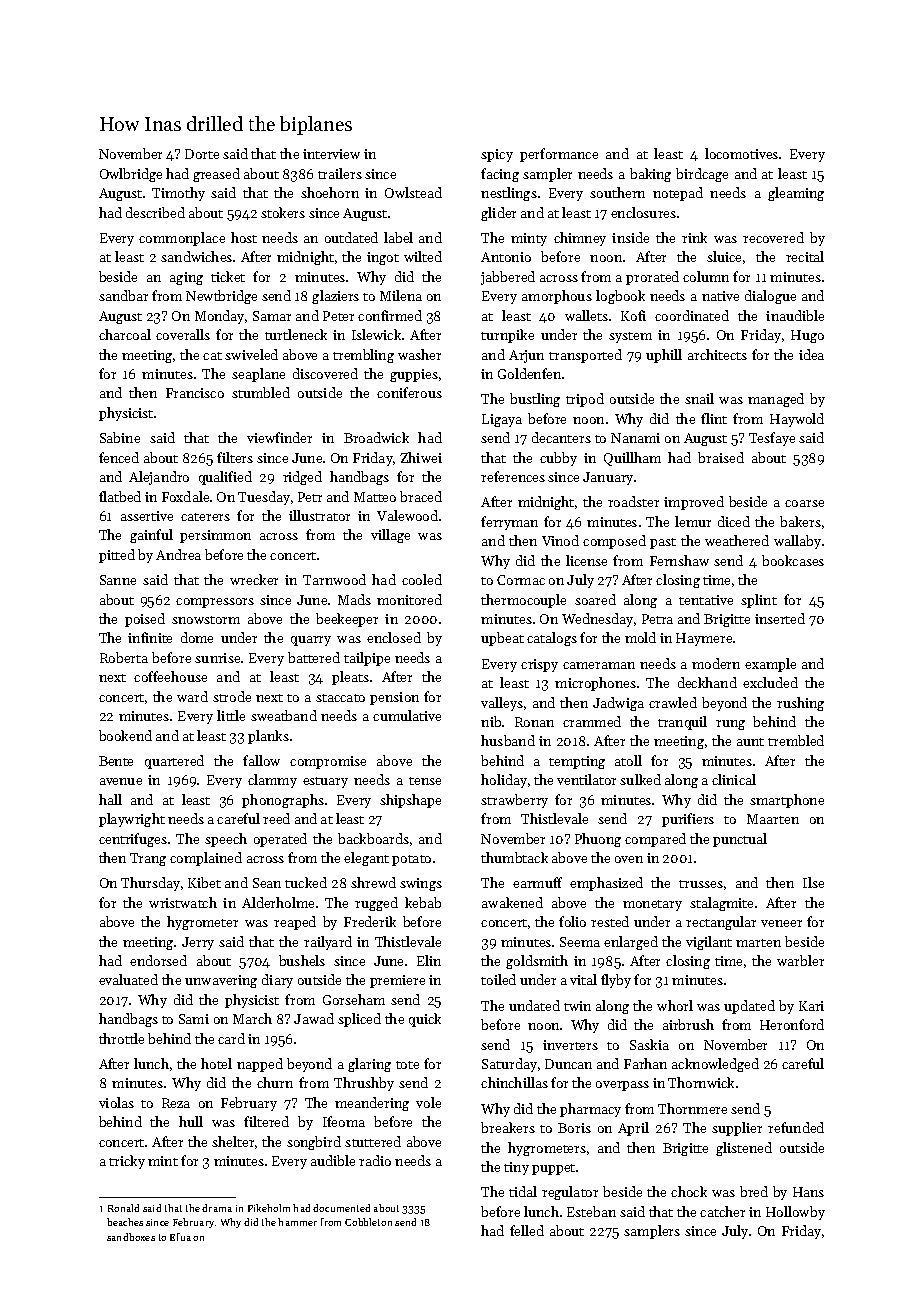 The image size is (924, 1308). What do you see at coordinates (586, 560) in the screenshot?
I see `license` at bounding box center [586, 560].
